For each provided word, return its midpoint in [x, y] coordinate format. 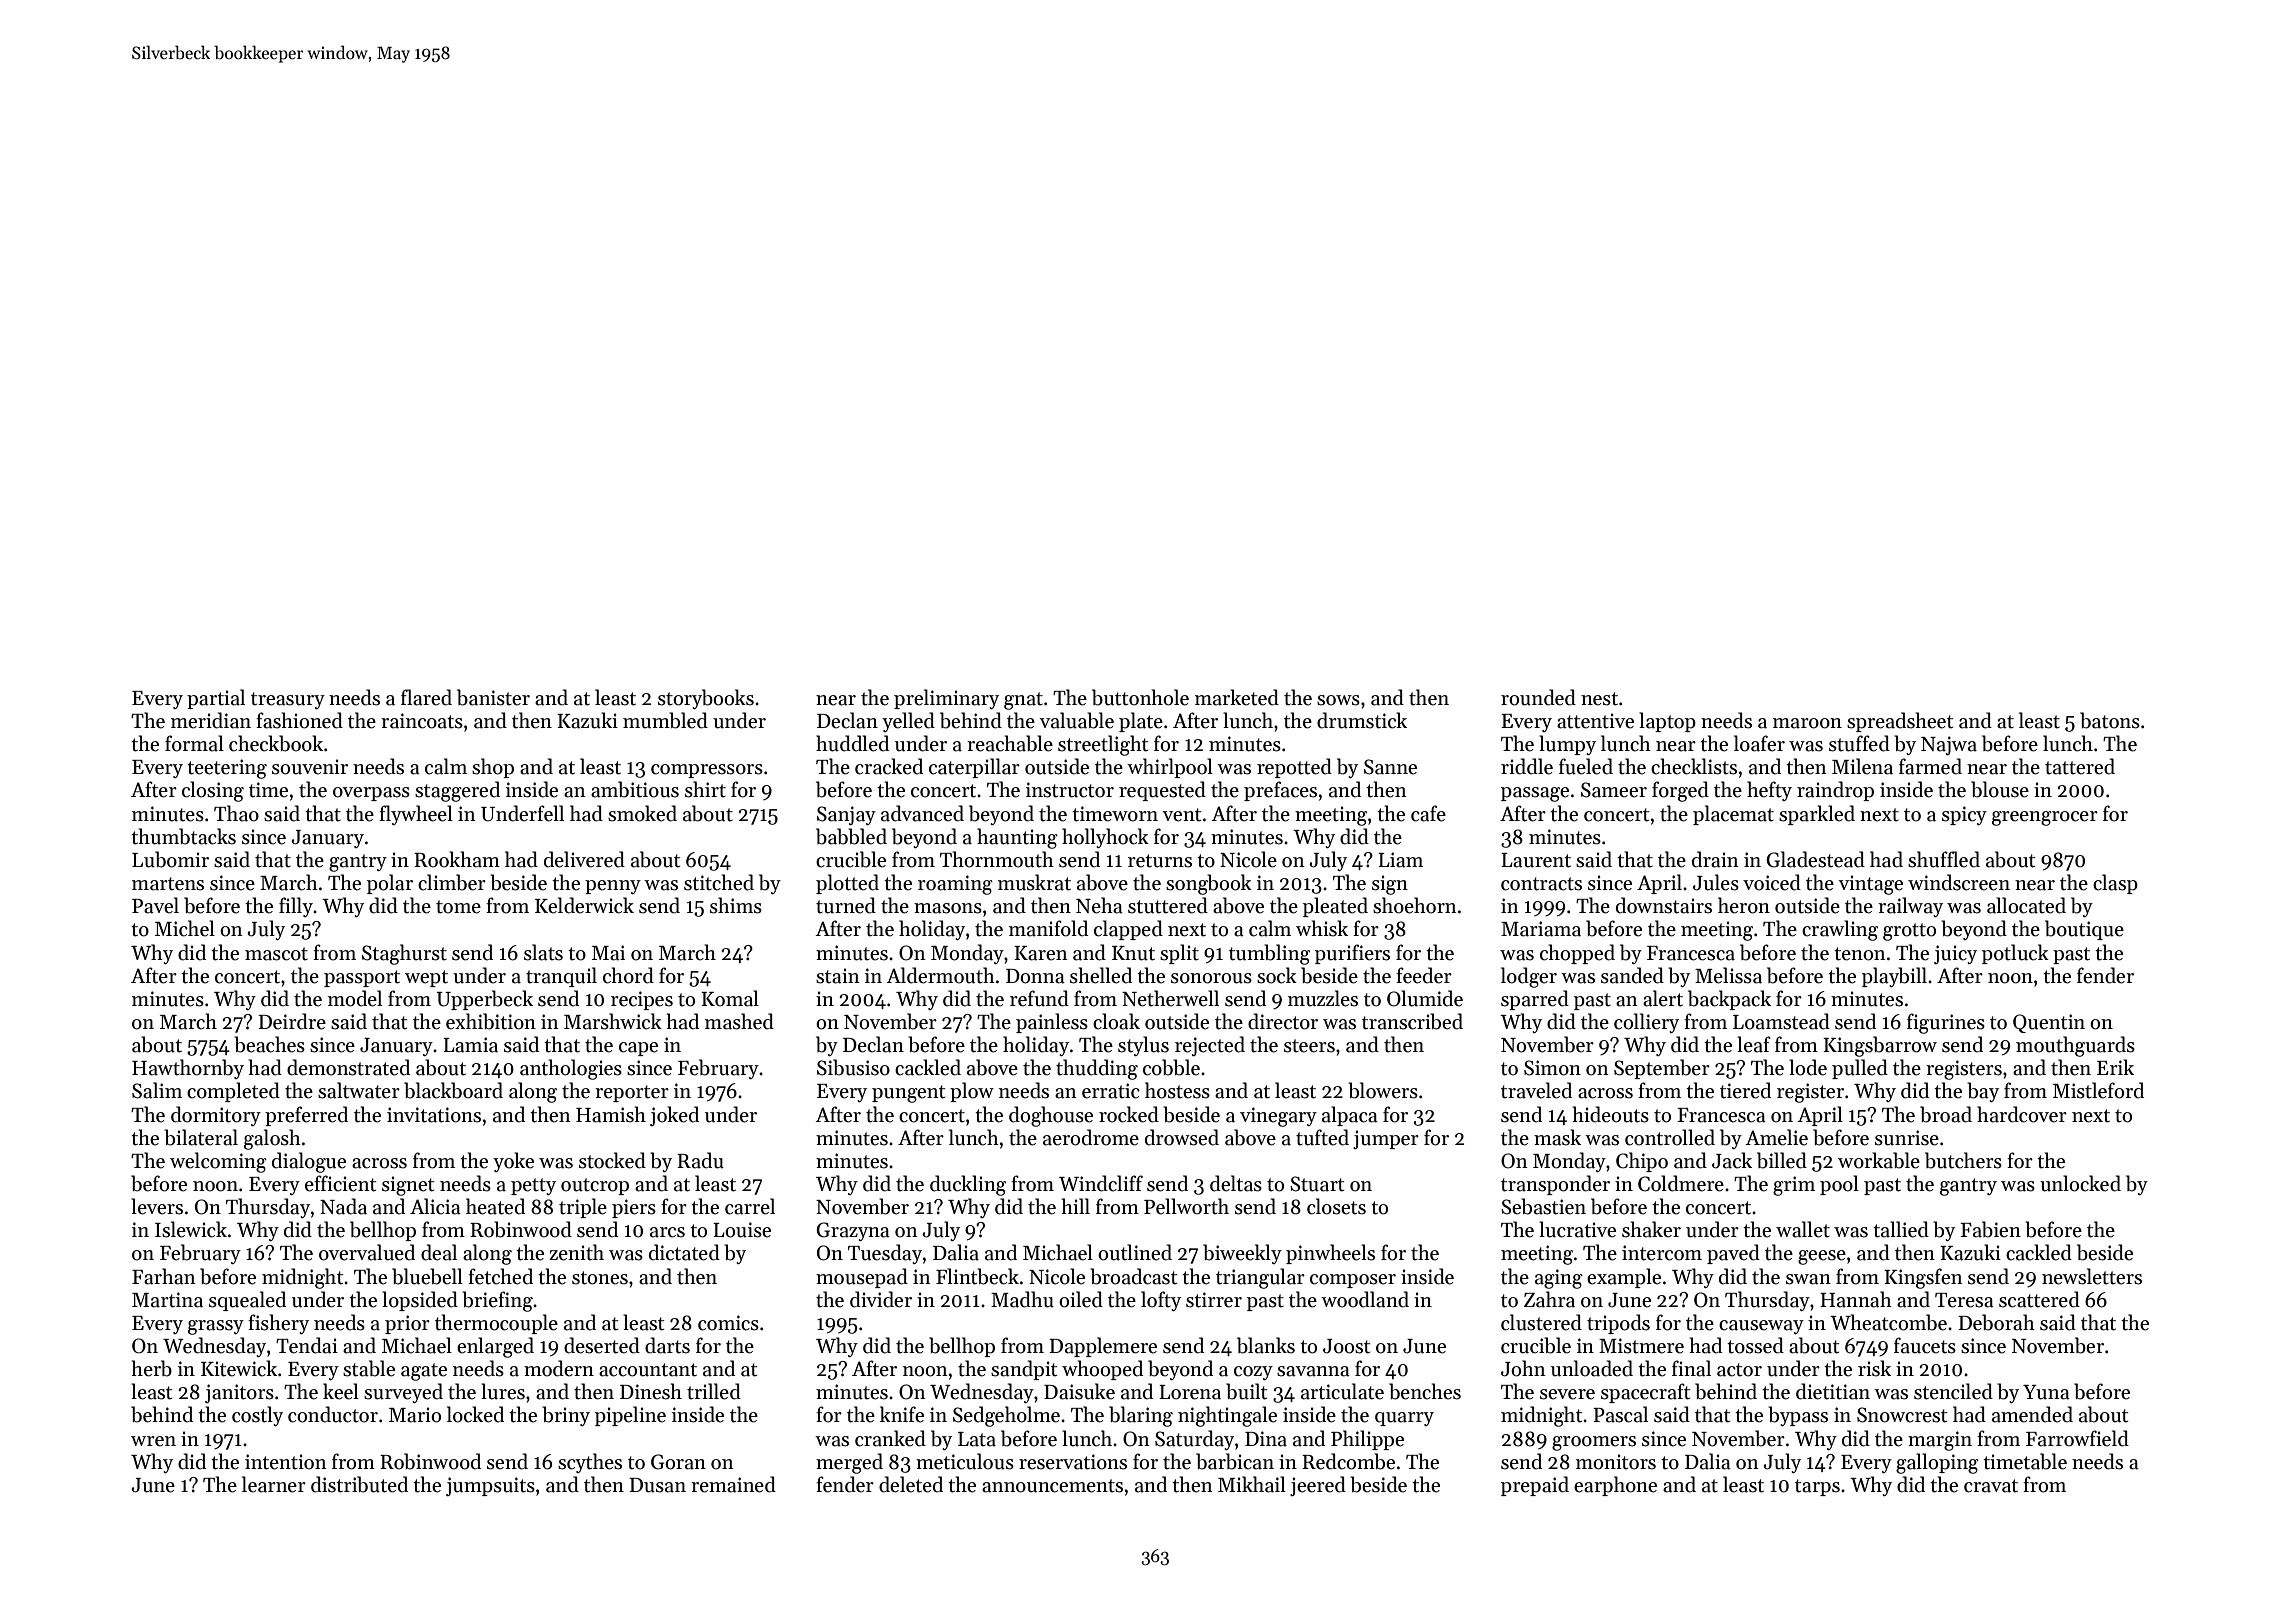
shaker [1651, 1229]
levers [157, 1206]
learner [274, 1484]
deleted [911, 1484]
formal [194, 743]
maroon [1807, 723]
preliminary [946, 699]
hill [1076, 1206]
